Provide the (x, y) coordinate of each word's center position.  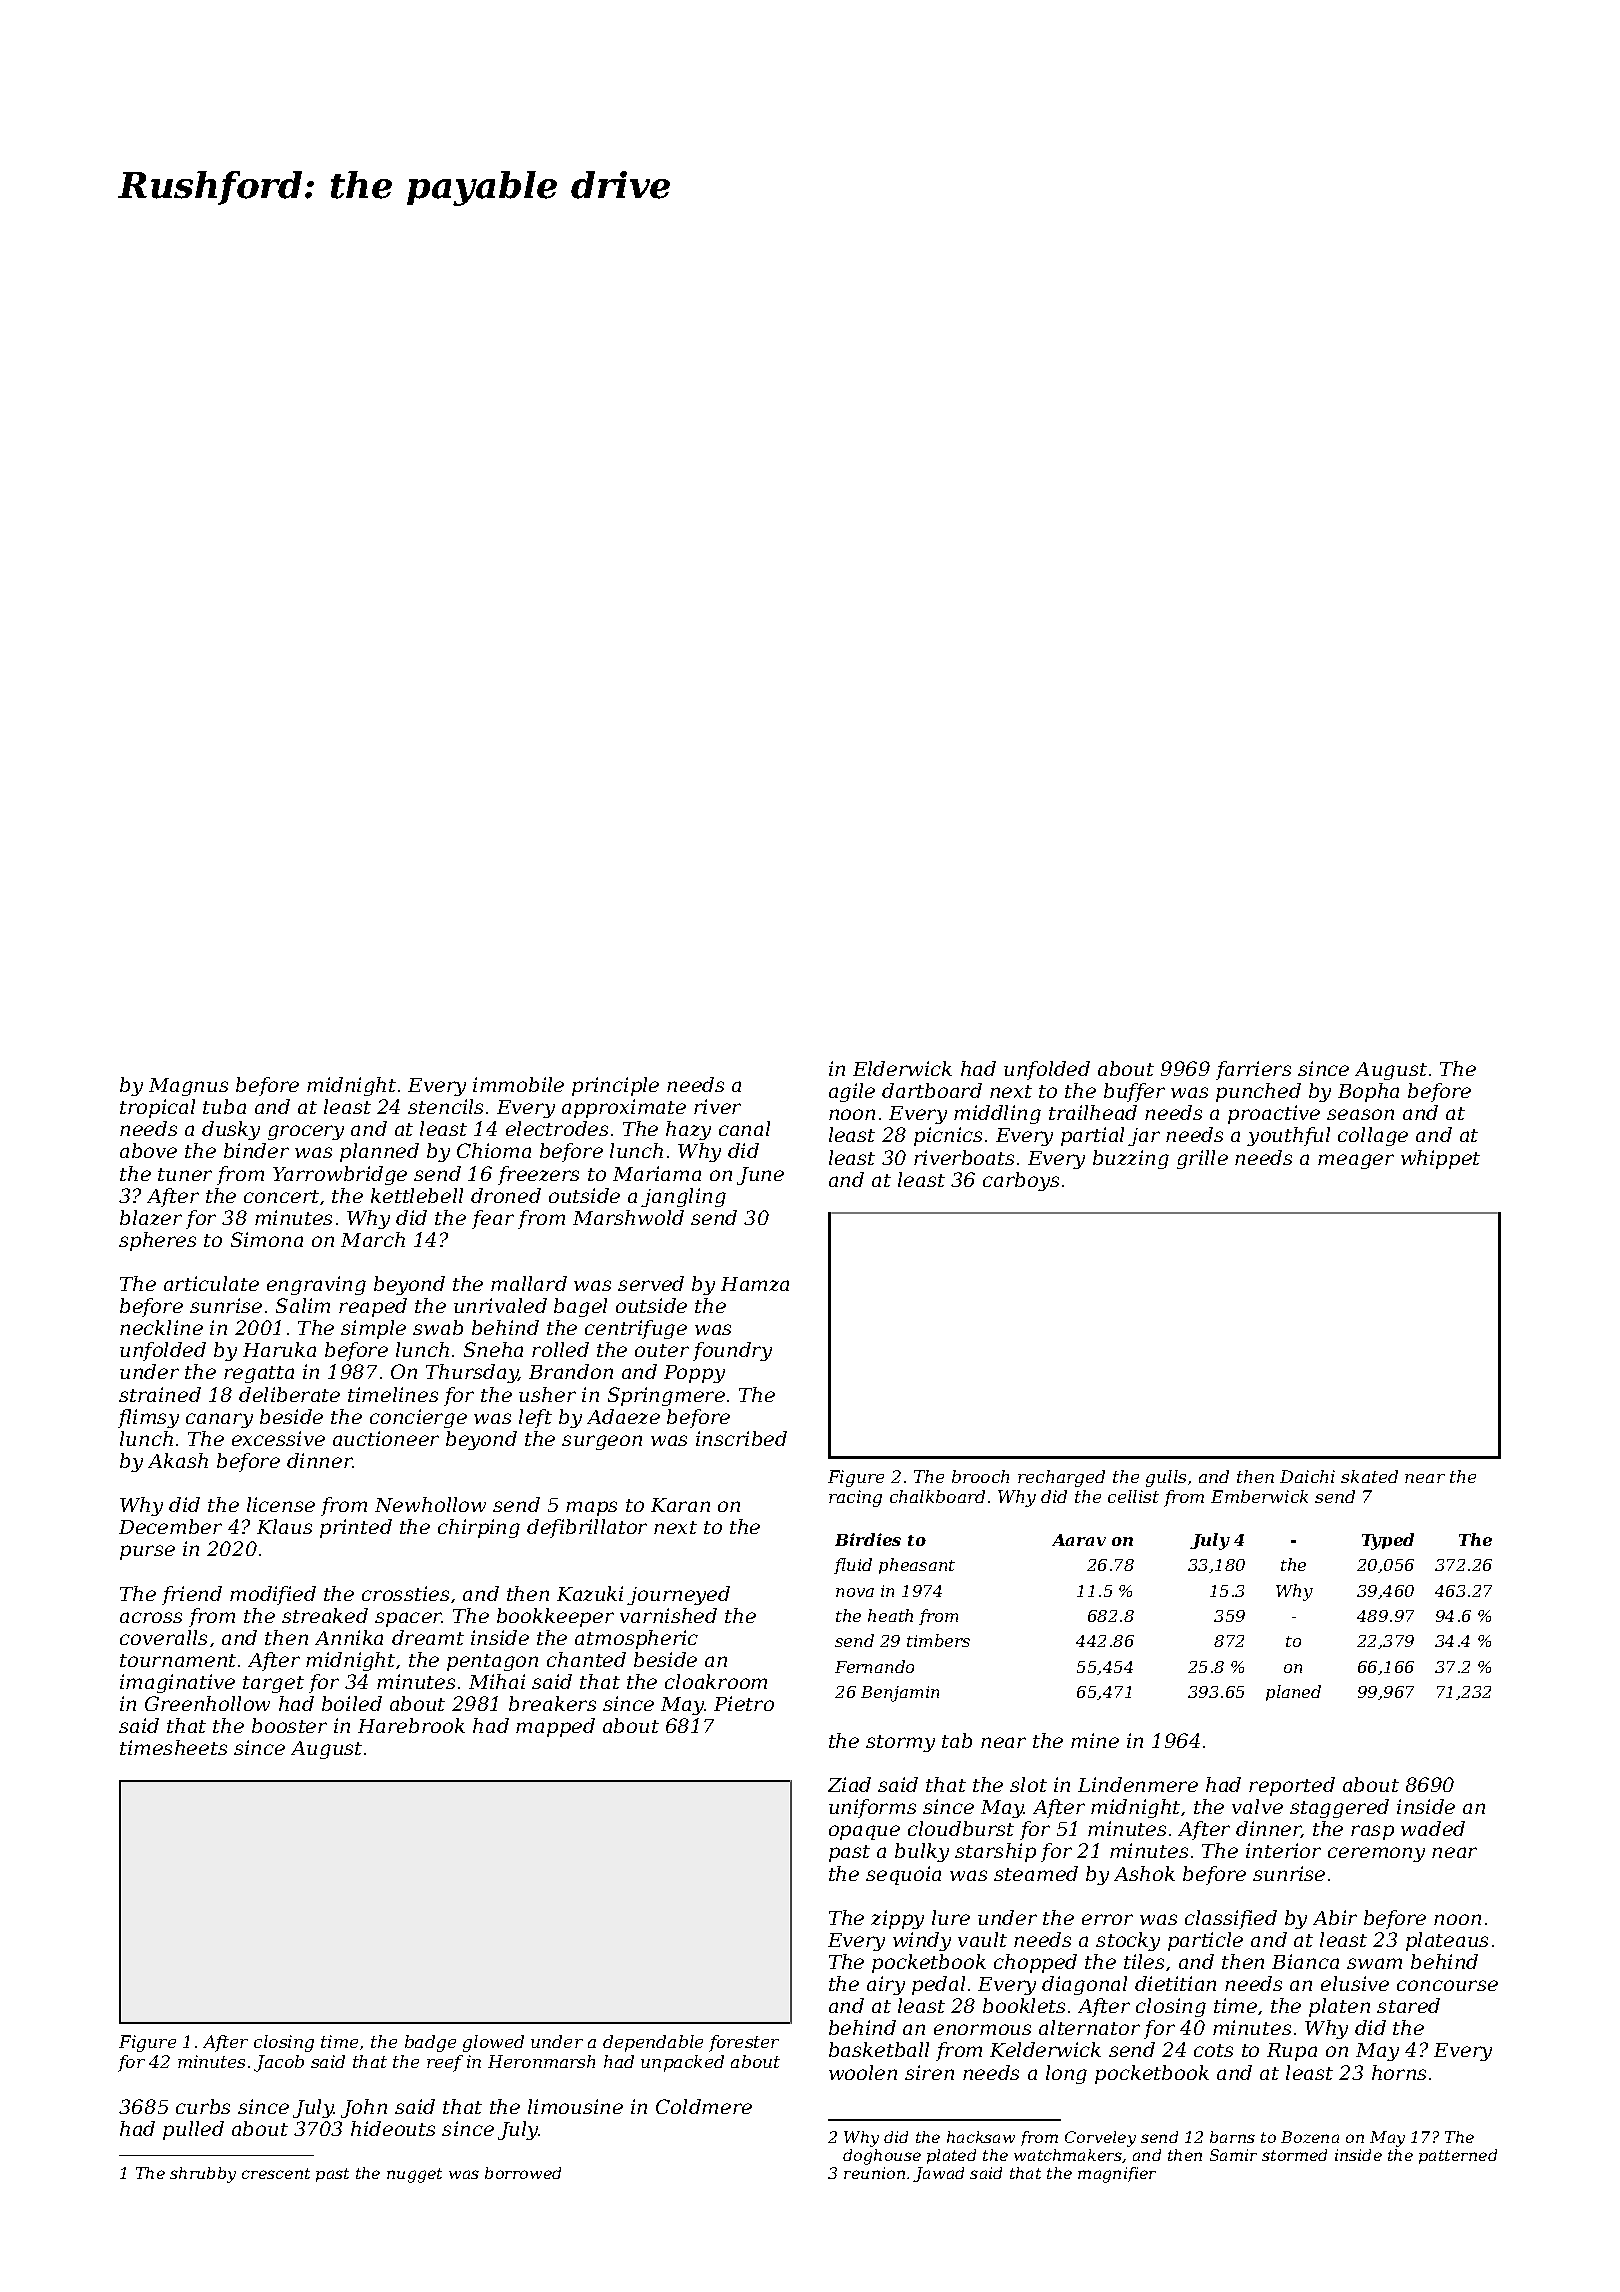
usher (547, 1394)
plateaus (1447, 1941)
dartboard (932, 1090)
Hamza (755, 1284)
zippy (897, 1919)
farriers (1253, 1070)
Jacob (279, 2063)
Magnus (188, 1087)
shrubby (203, 2175)
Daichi (1307, 1476)
